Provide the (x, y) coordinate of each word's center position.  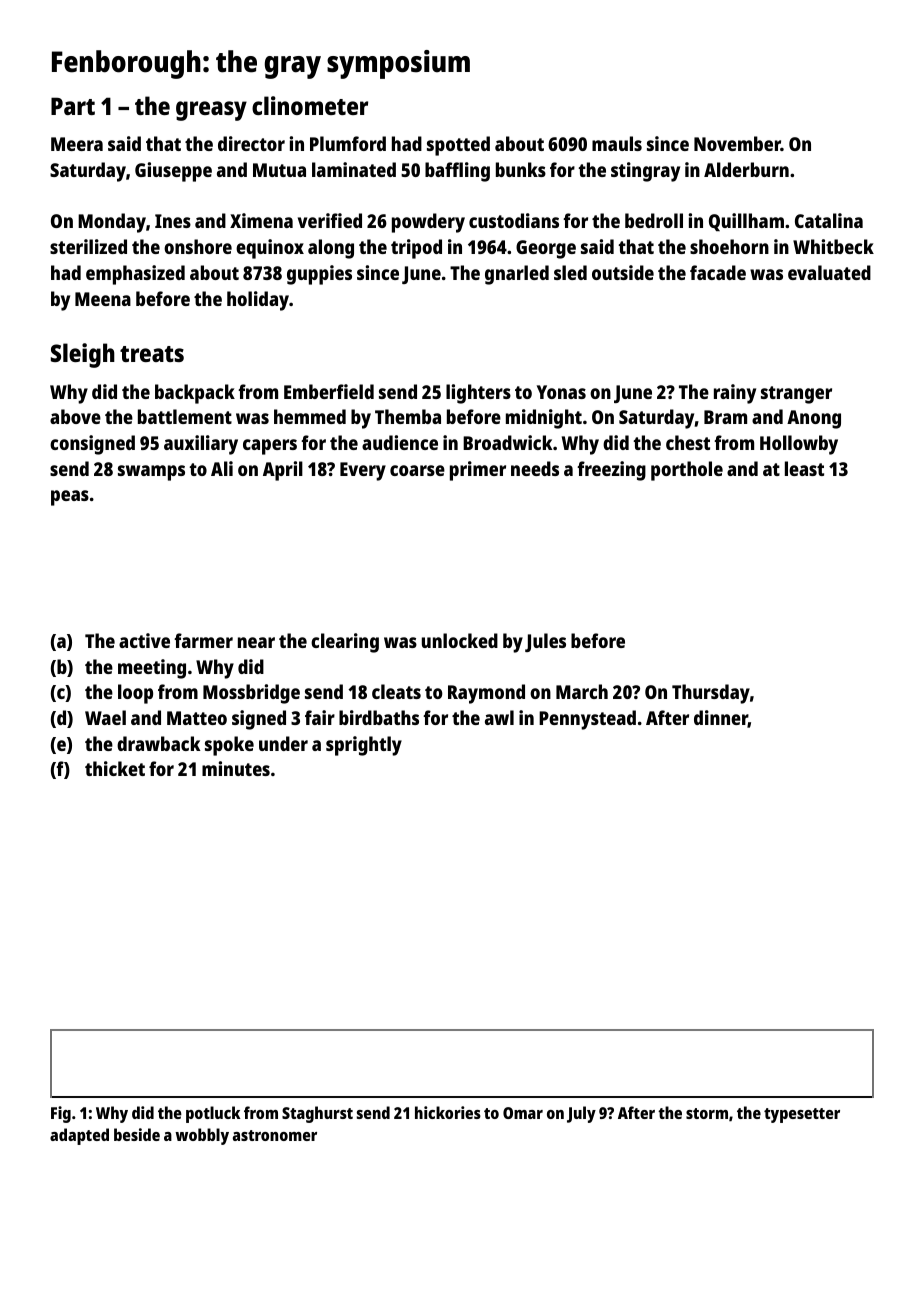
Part (73, 106)
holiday (258, 301)
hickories (448, 1112)
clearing (345, 643)
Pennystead (587, 720)
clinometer (310, 105)
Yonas (561, 392)
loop (135, 694)
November (737, 143)
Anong (814, 419)
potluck (213, 1114)
